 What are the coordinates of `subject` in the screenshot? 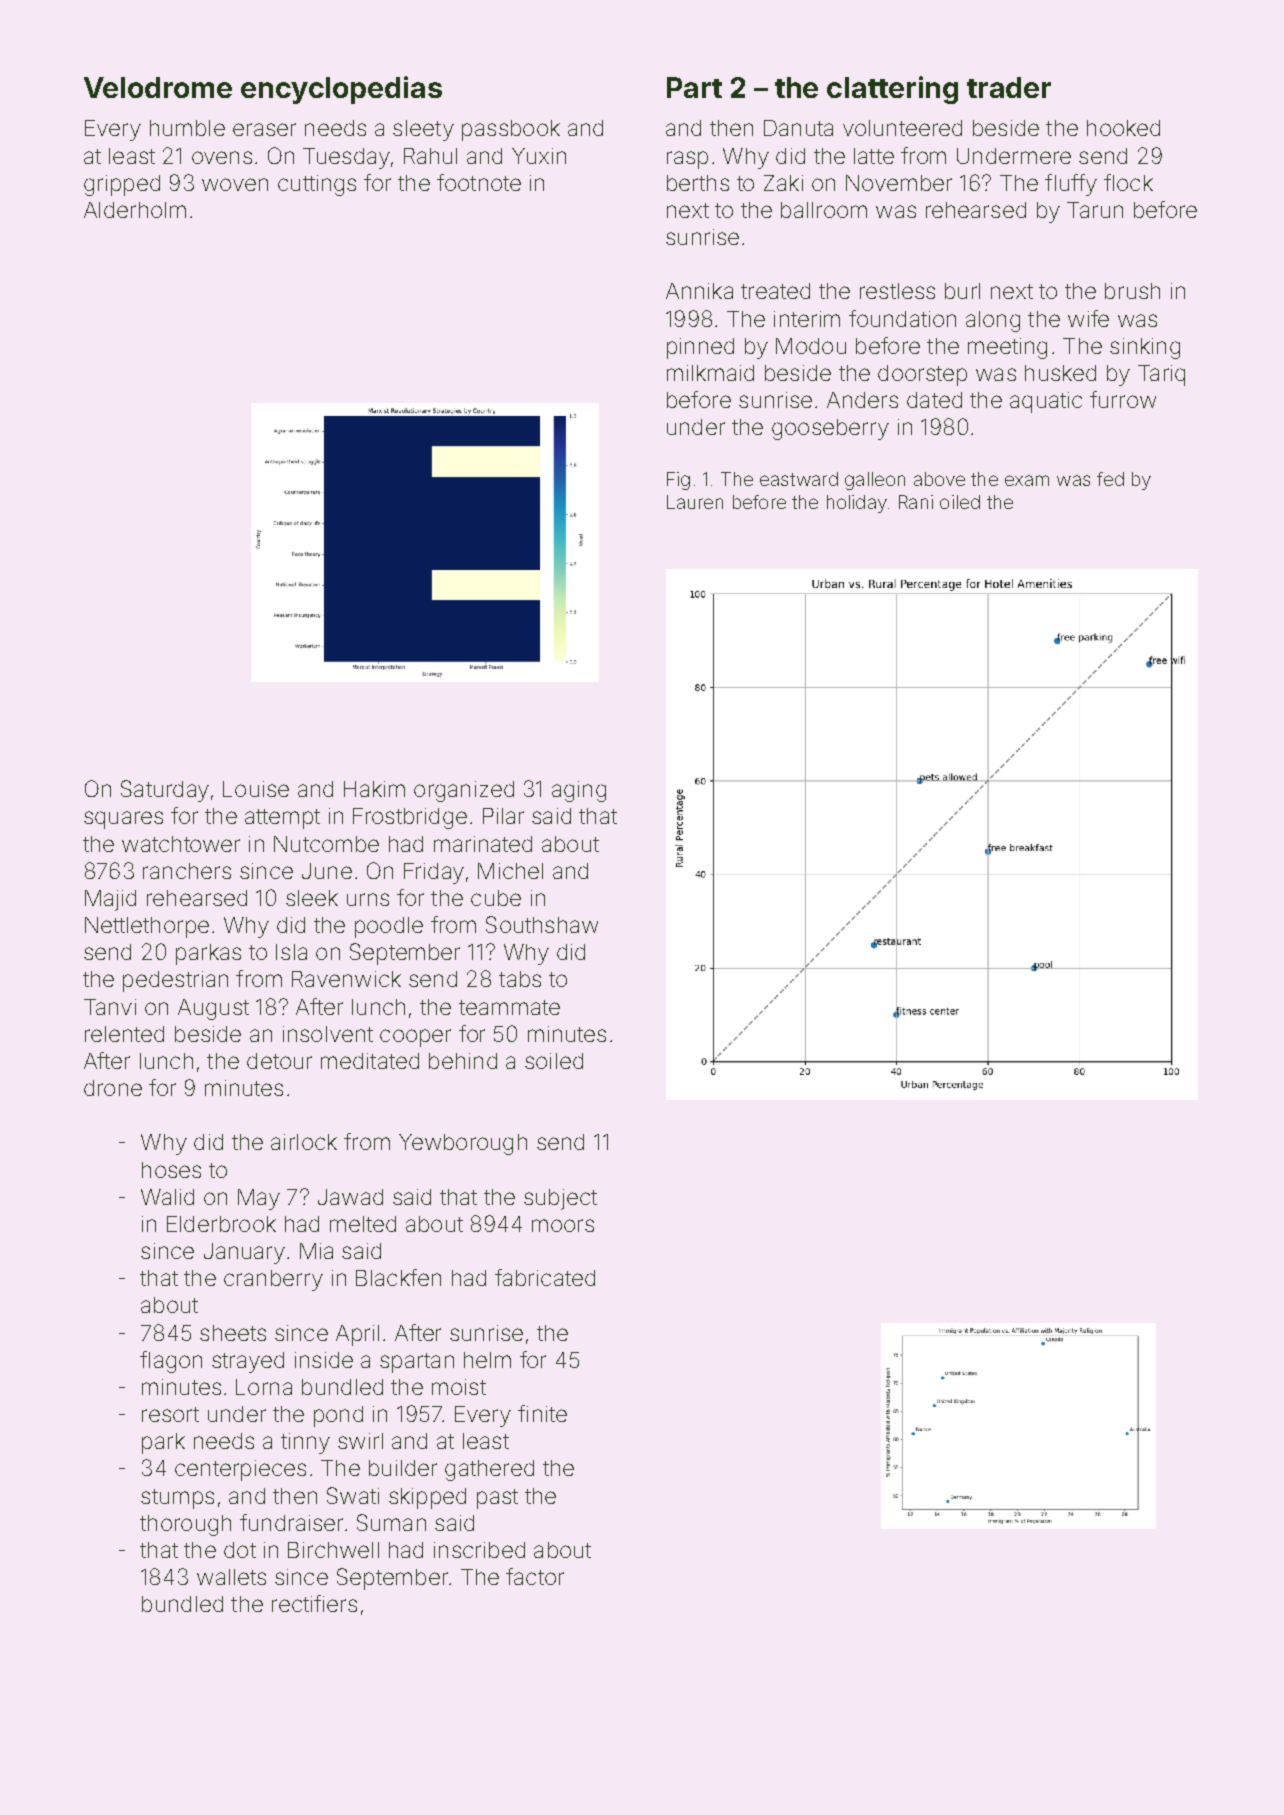 It's located at (560, 1199).
